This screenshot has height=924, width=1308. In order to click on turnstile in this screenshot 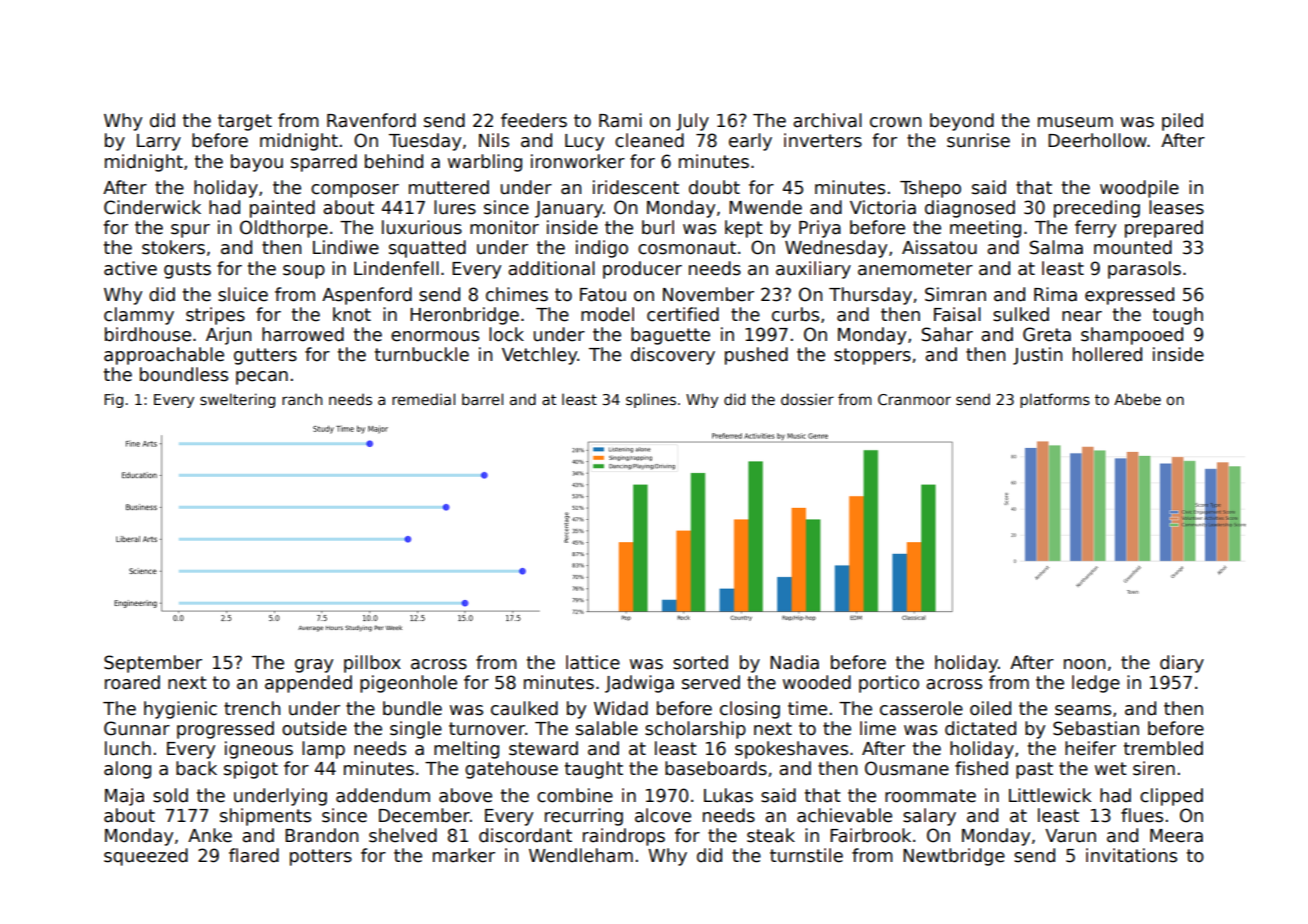, I will do `click(806, 855)`.
